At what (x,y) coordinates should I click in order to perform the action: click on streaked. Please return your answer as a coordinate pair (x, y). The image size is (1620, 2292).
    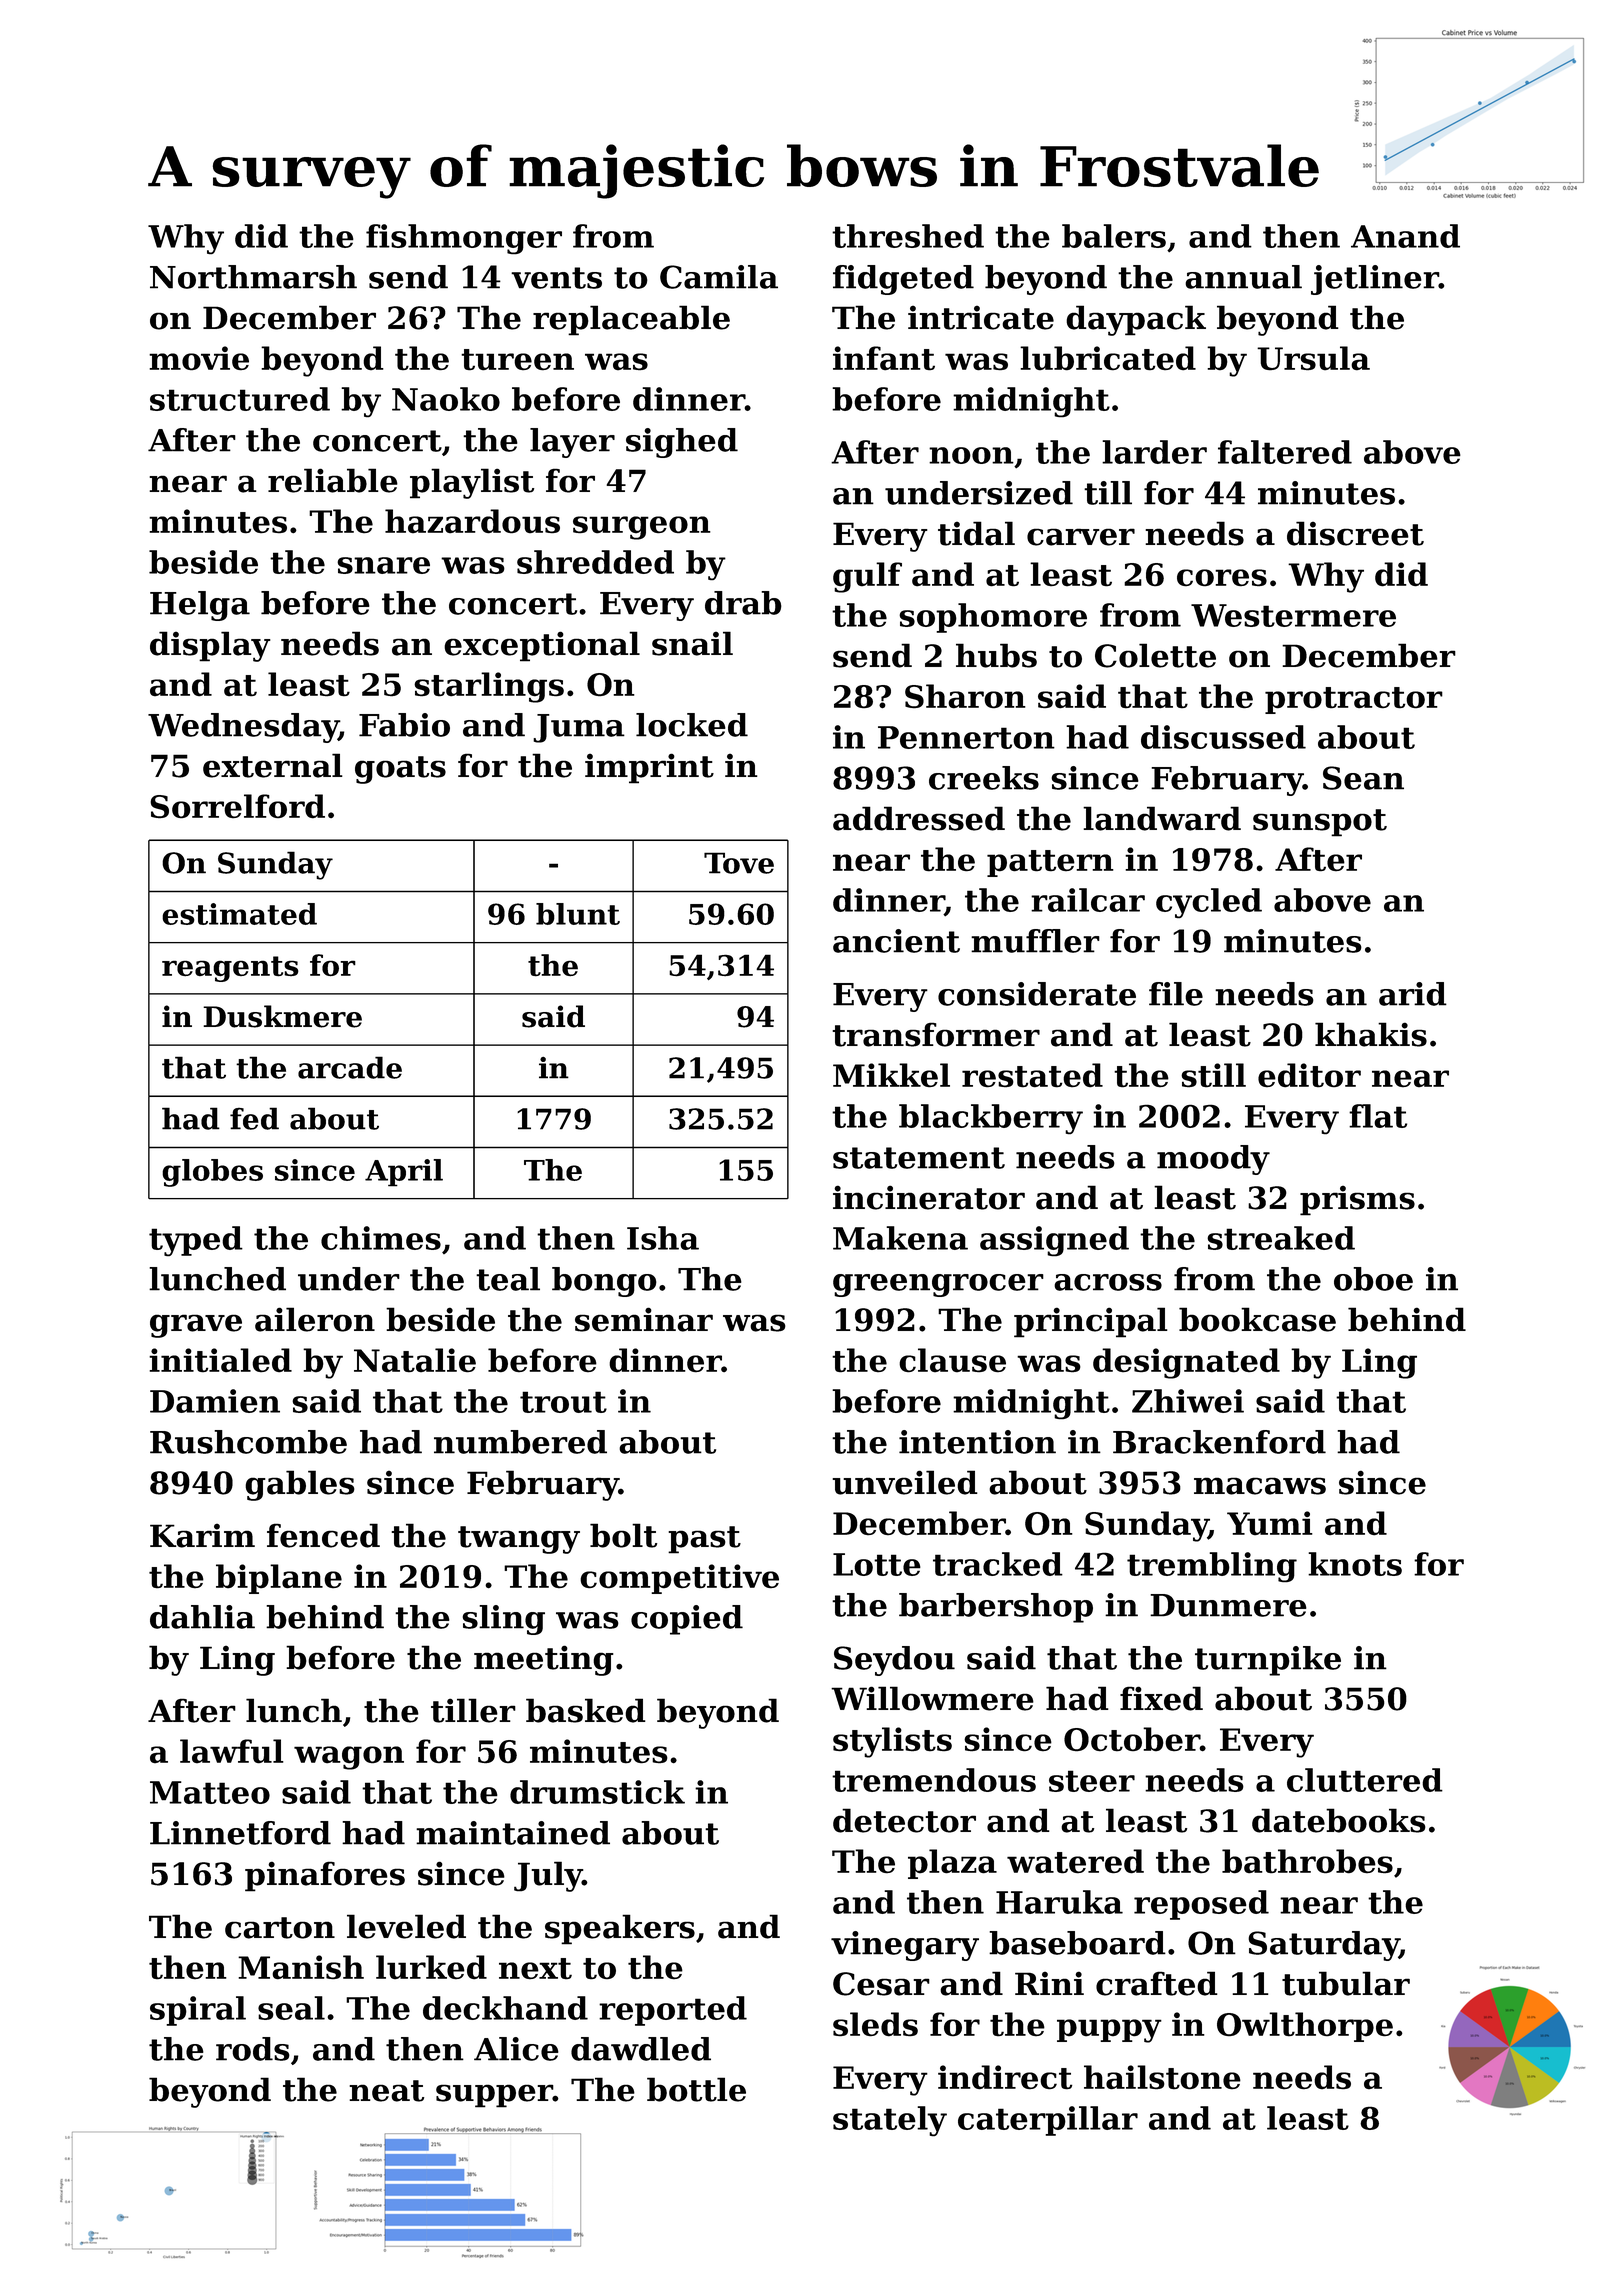
    Looking at the image, I should click on (1281, 1238).
